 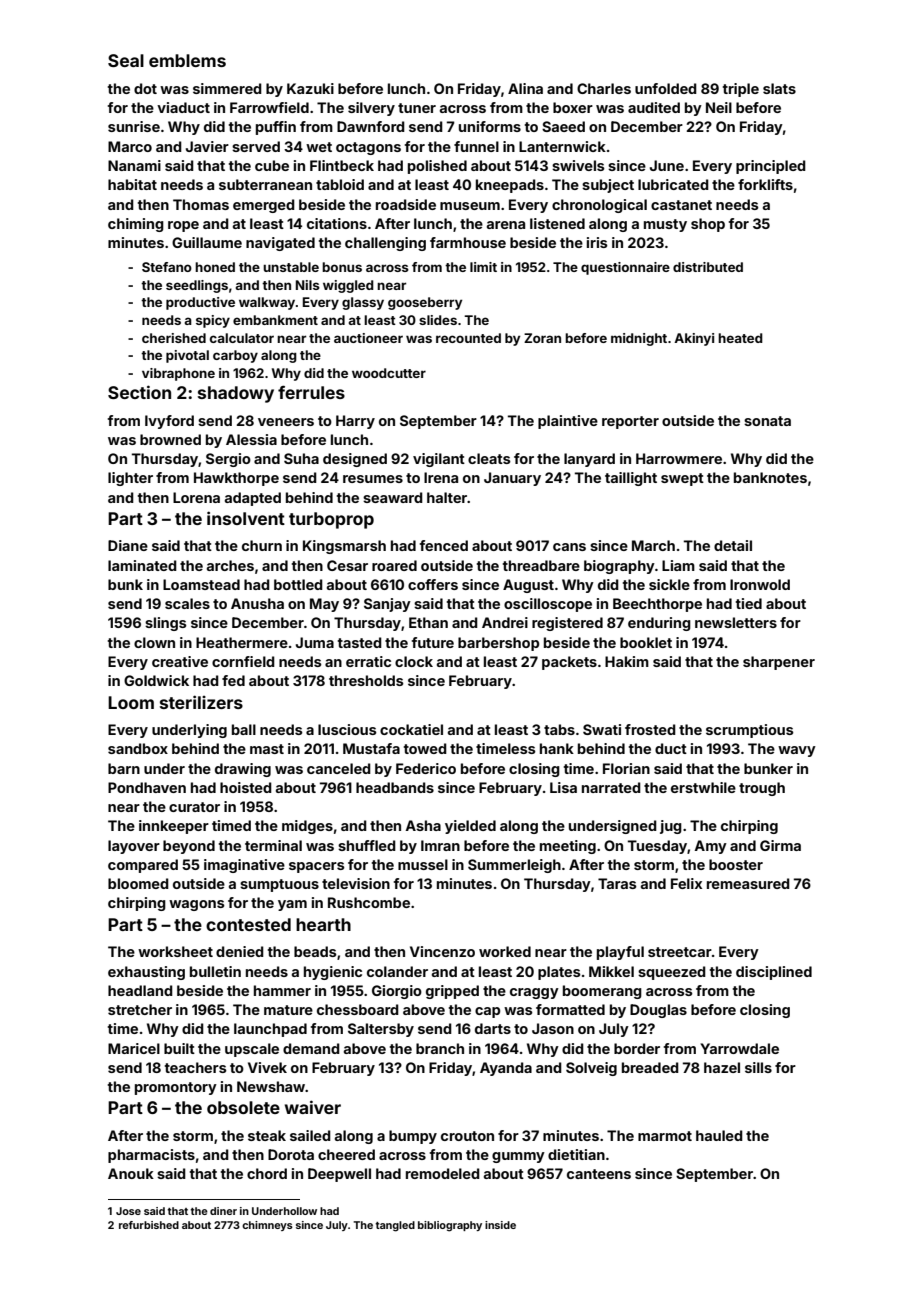 I want to click on Zoran, so click(x=542, y=338).
